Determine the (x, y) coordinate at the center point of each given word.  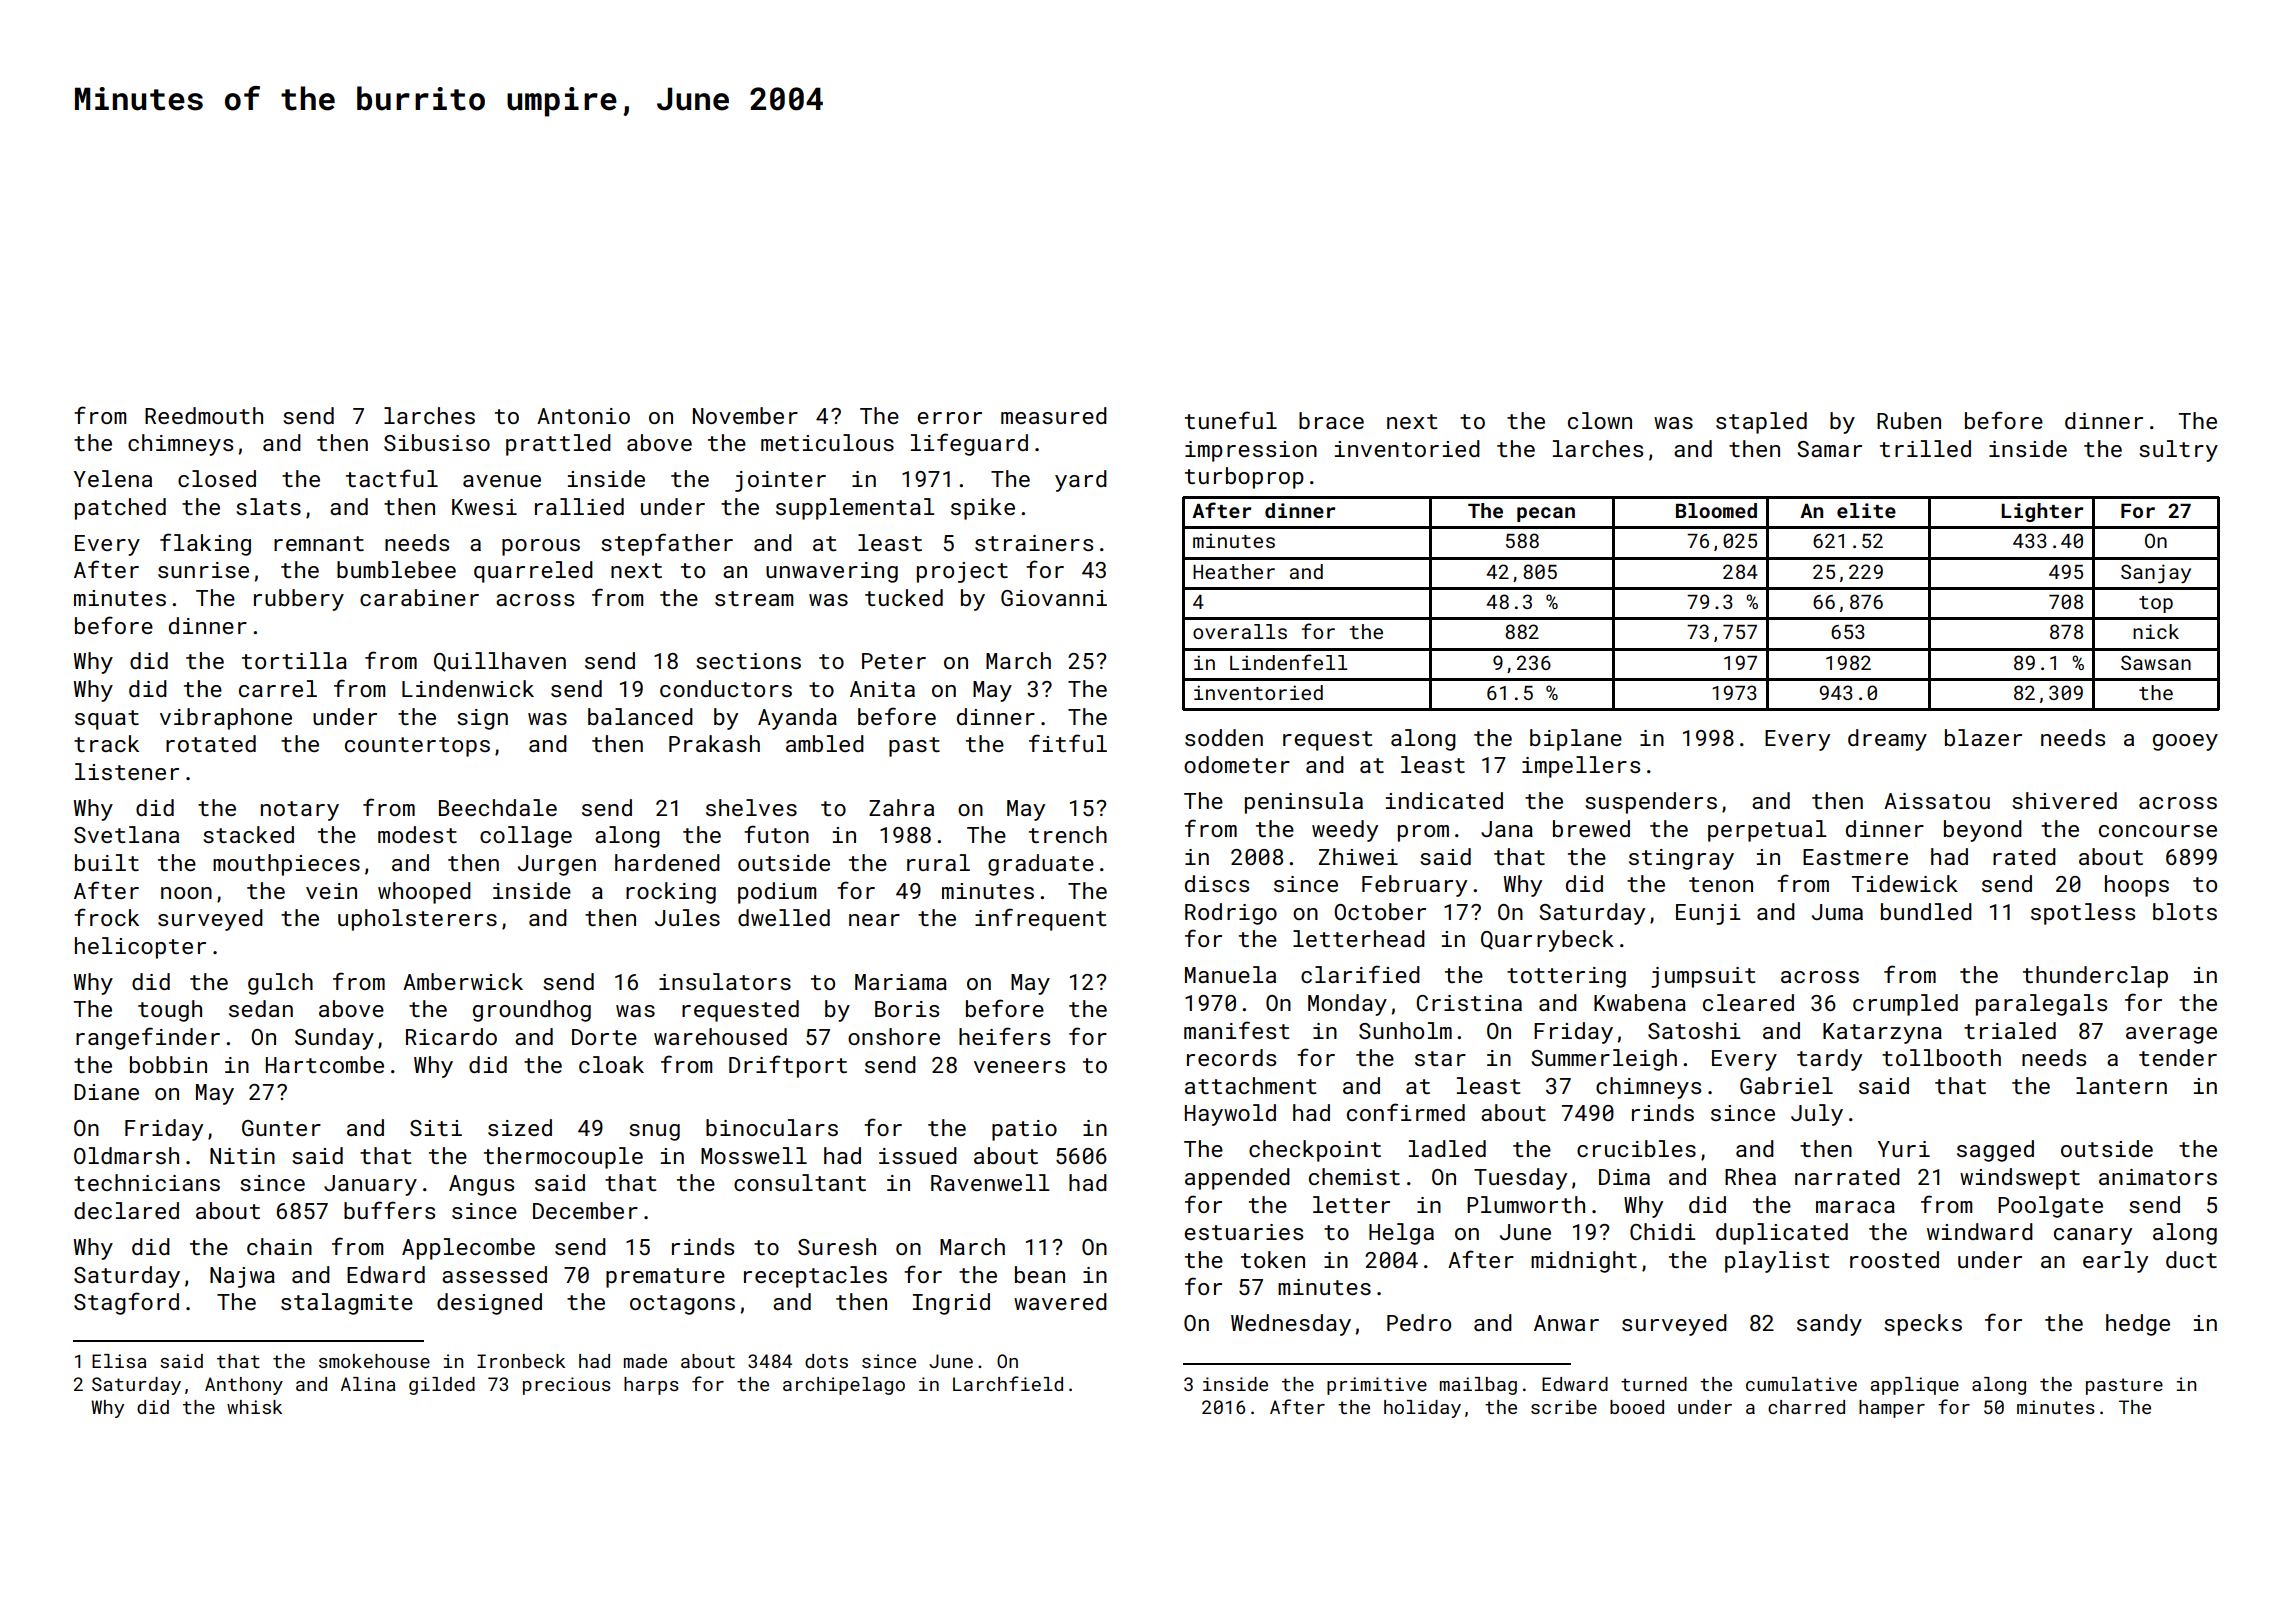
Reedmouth (204, 415)
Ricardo (451, 1036)
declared (126, 1210)
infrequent (1041, 919)
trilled (1925, 448)
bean (1040, 1274)
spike (983, 509)
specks (1923, 1325)
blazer (1983, 737)
